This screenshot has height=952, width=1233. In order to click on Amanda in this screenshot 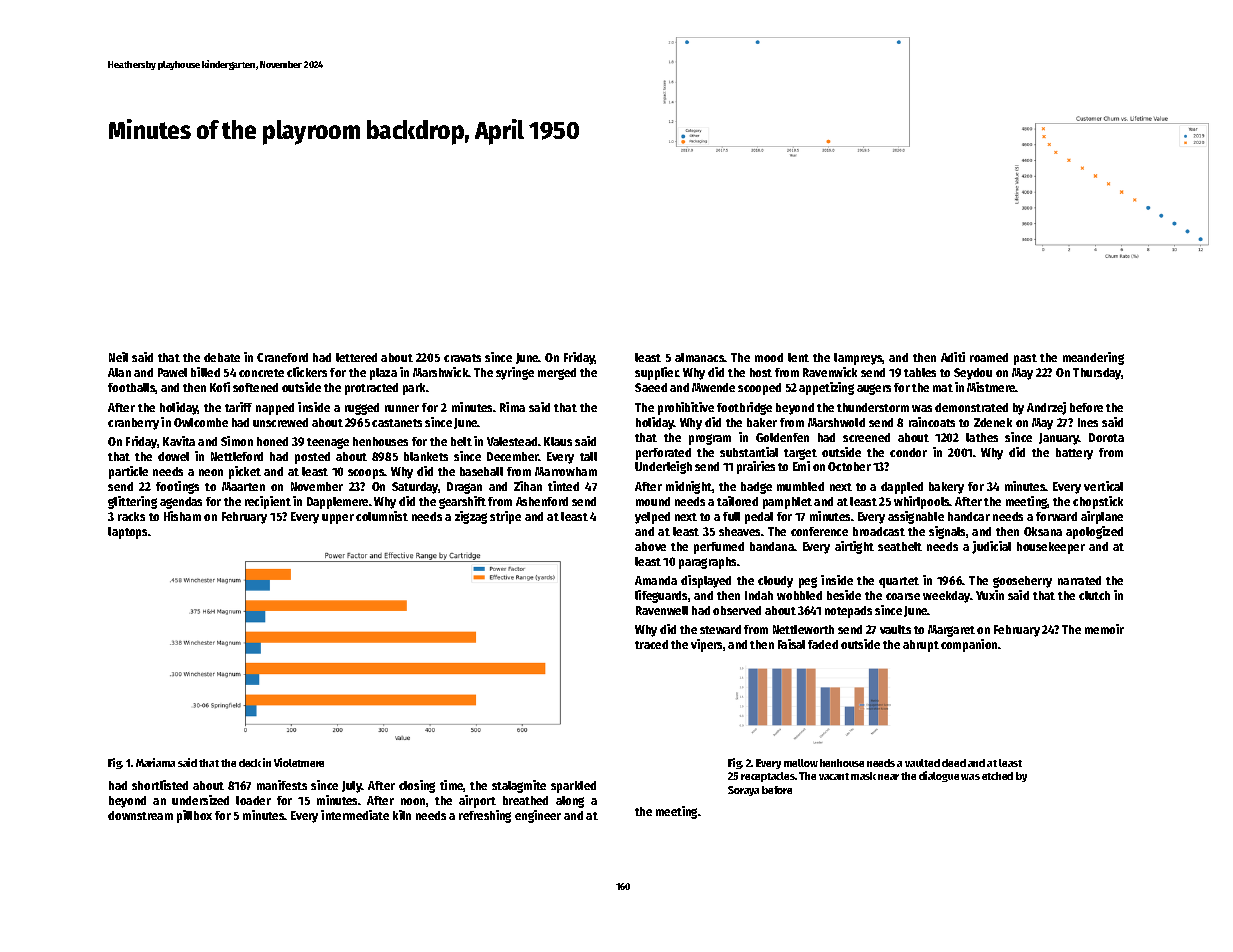, I will do `click(656, 580)`.
